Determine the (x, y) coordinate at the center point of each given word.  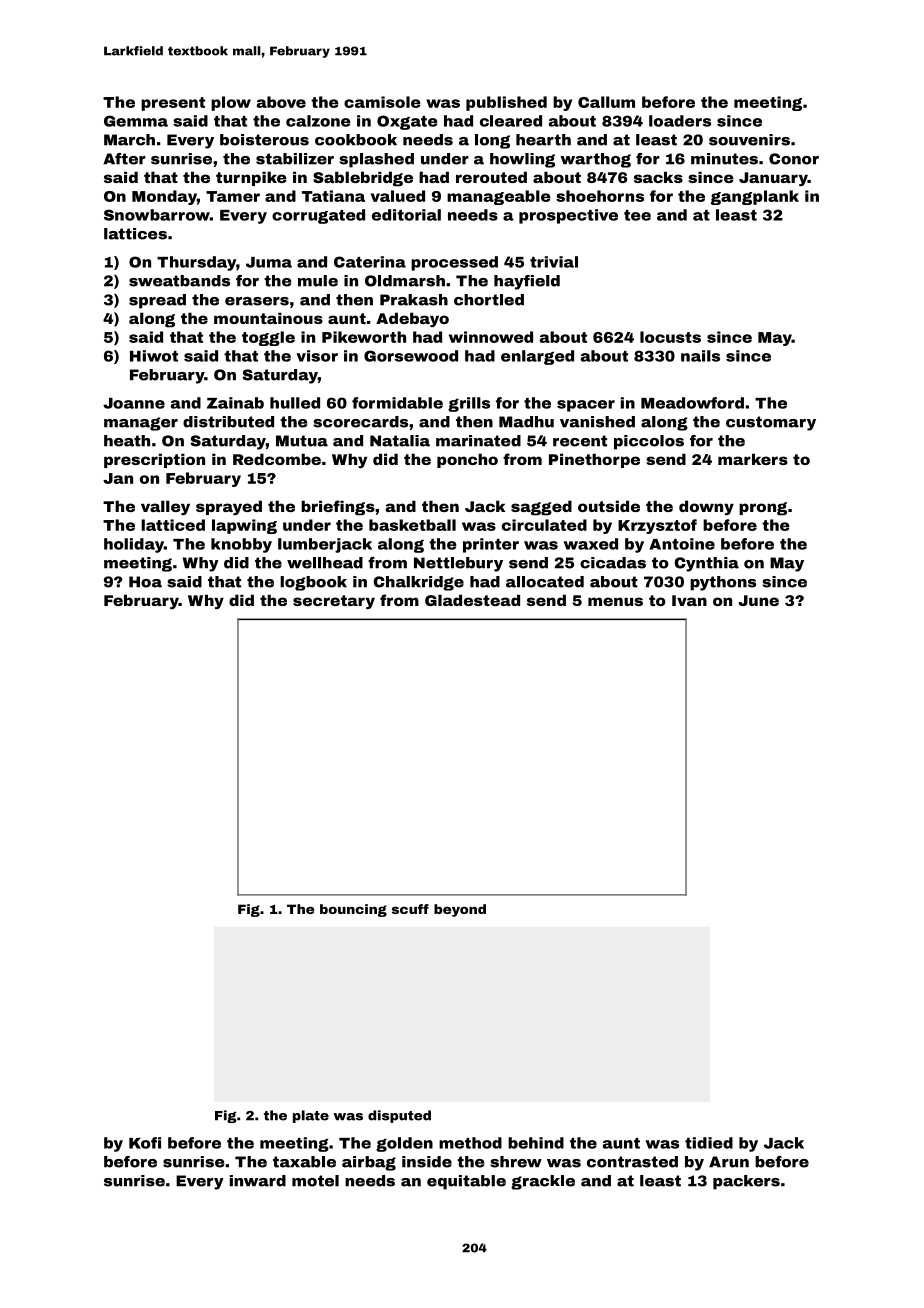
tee (637, 215)
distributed (228, 422)
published (506, 103)
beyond (460, 910)
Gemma (136, 121)
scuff (410, 909)
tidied (709, 1143)
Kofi (145, 1143)
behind (536, 1143)
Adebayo (412, 319)
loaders (680, 121)
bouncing (353, 910)
